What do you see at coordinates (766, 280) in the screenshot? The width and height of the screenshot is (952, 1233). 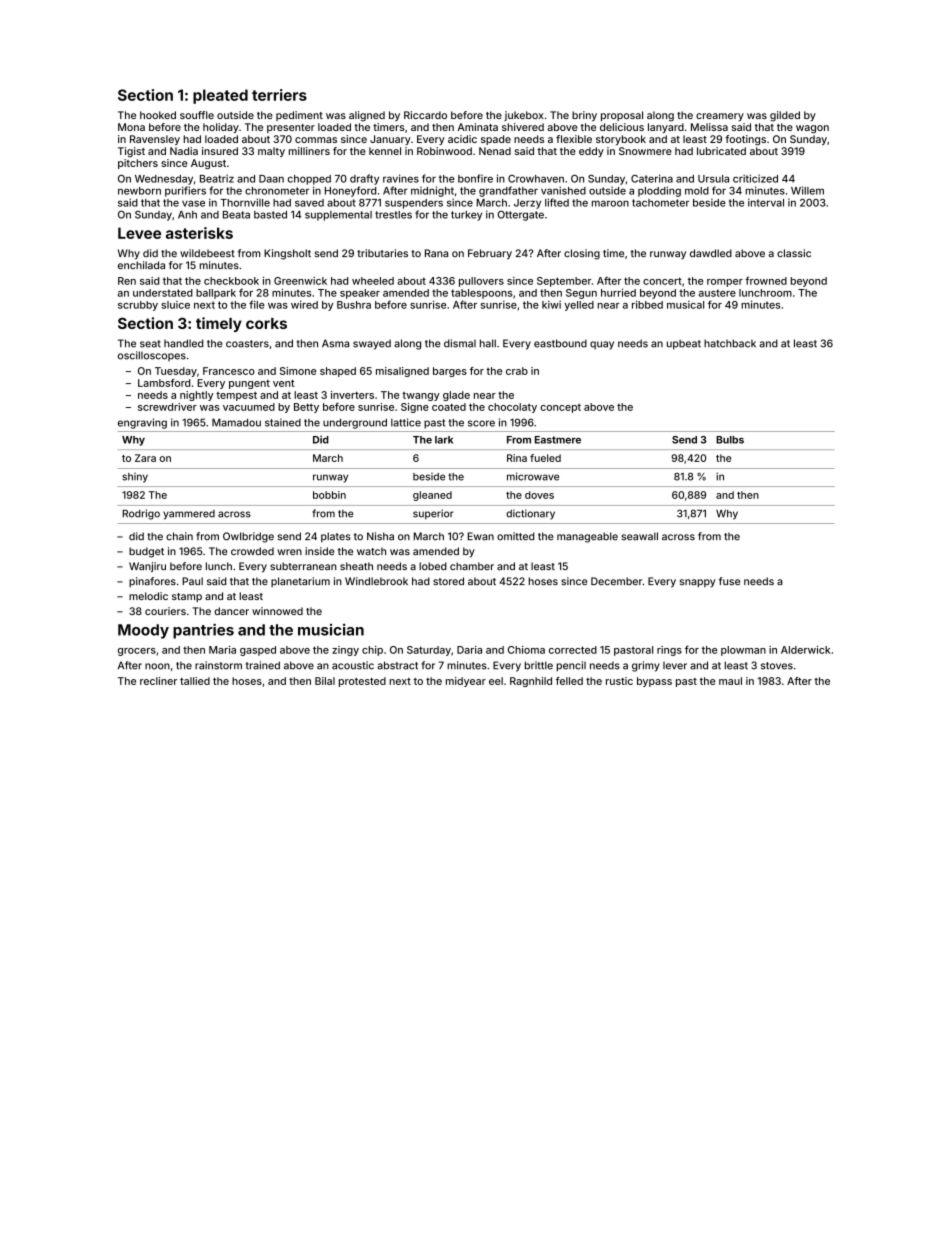 I see `frowned` at bounding box center [766, 280].
